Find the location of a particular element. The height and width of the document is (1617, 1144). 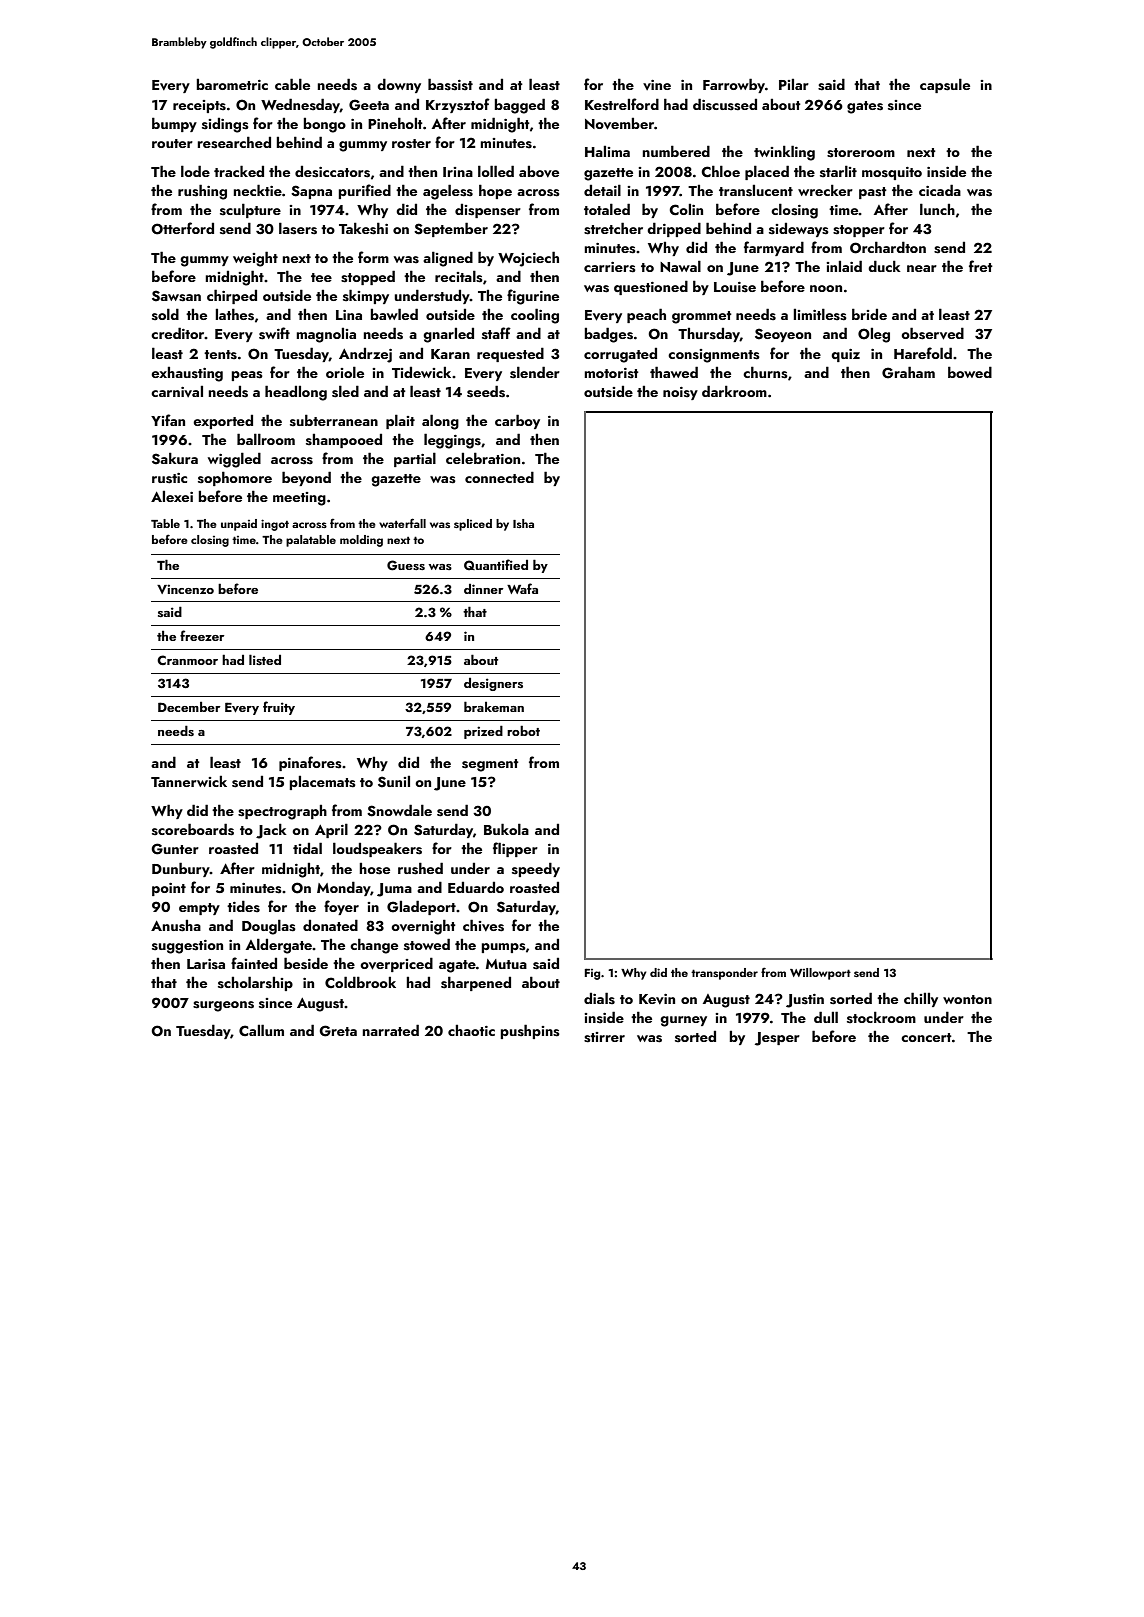

Larisa is located at coordinates (206, 964).
